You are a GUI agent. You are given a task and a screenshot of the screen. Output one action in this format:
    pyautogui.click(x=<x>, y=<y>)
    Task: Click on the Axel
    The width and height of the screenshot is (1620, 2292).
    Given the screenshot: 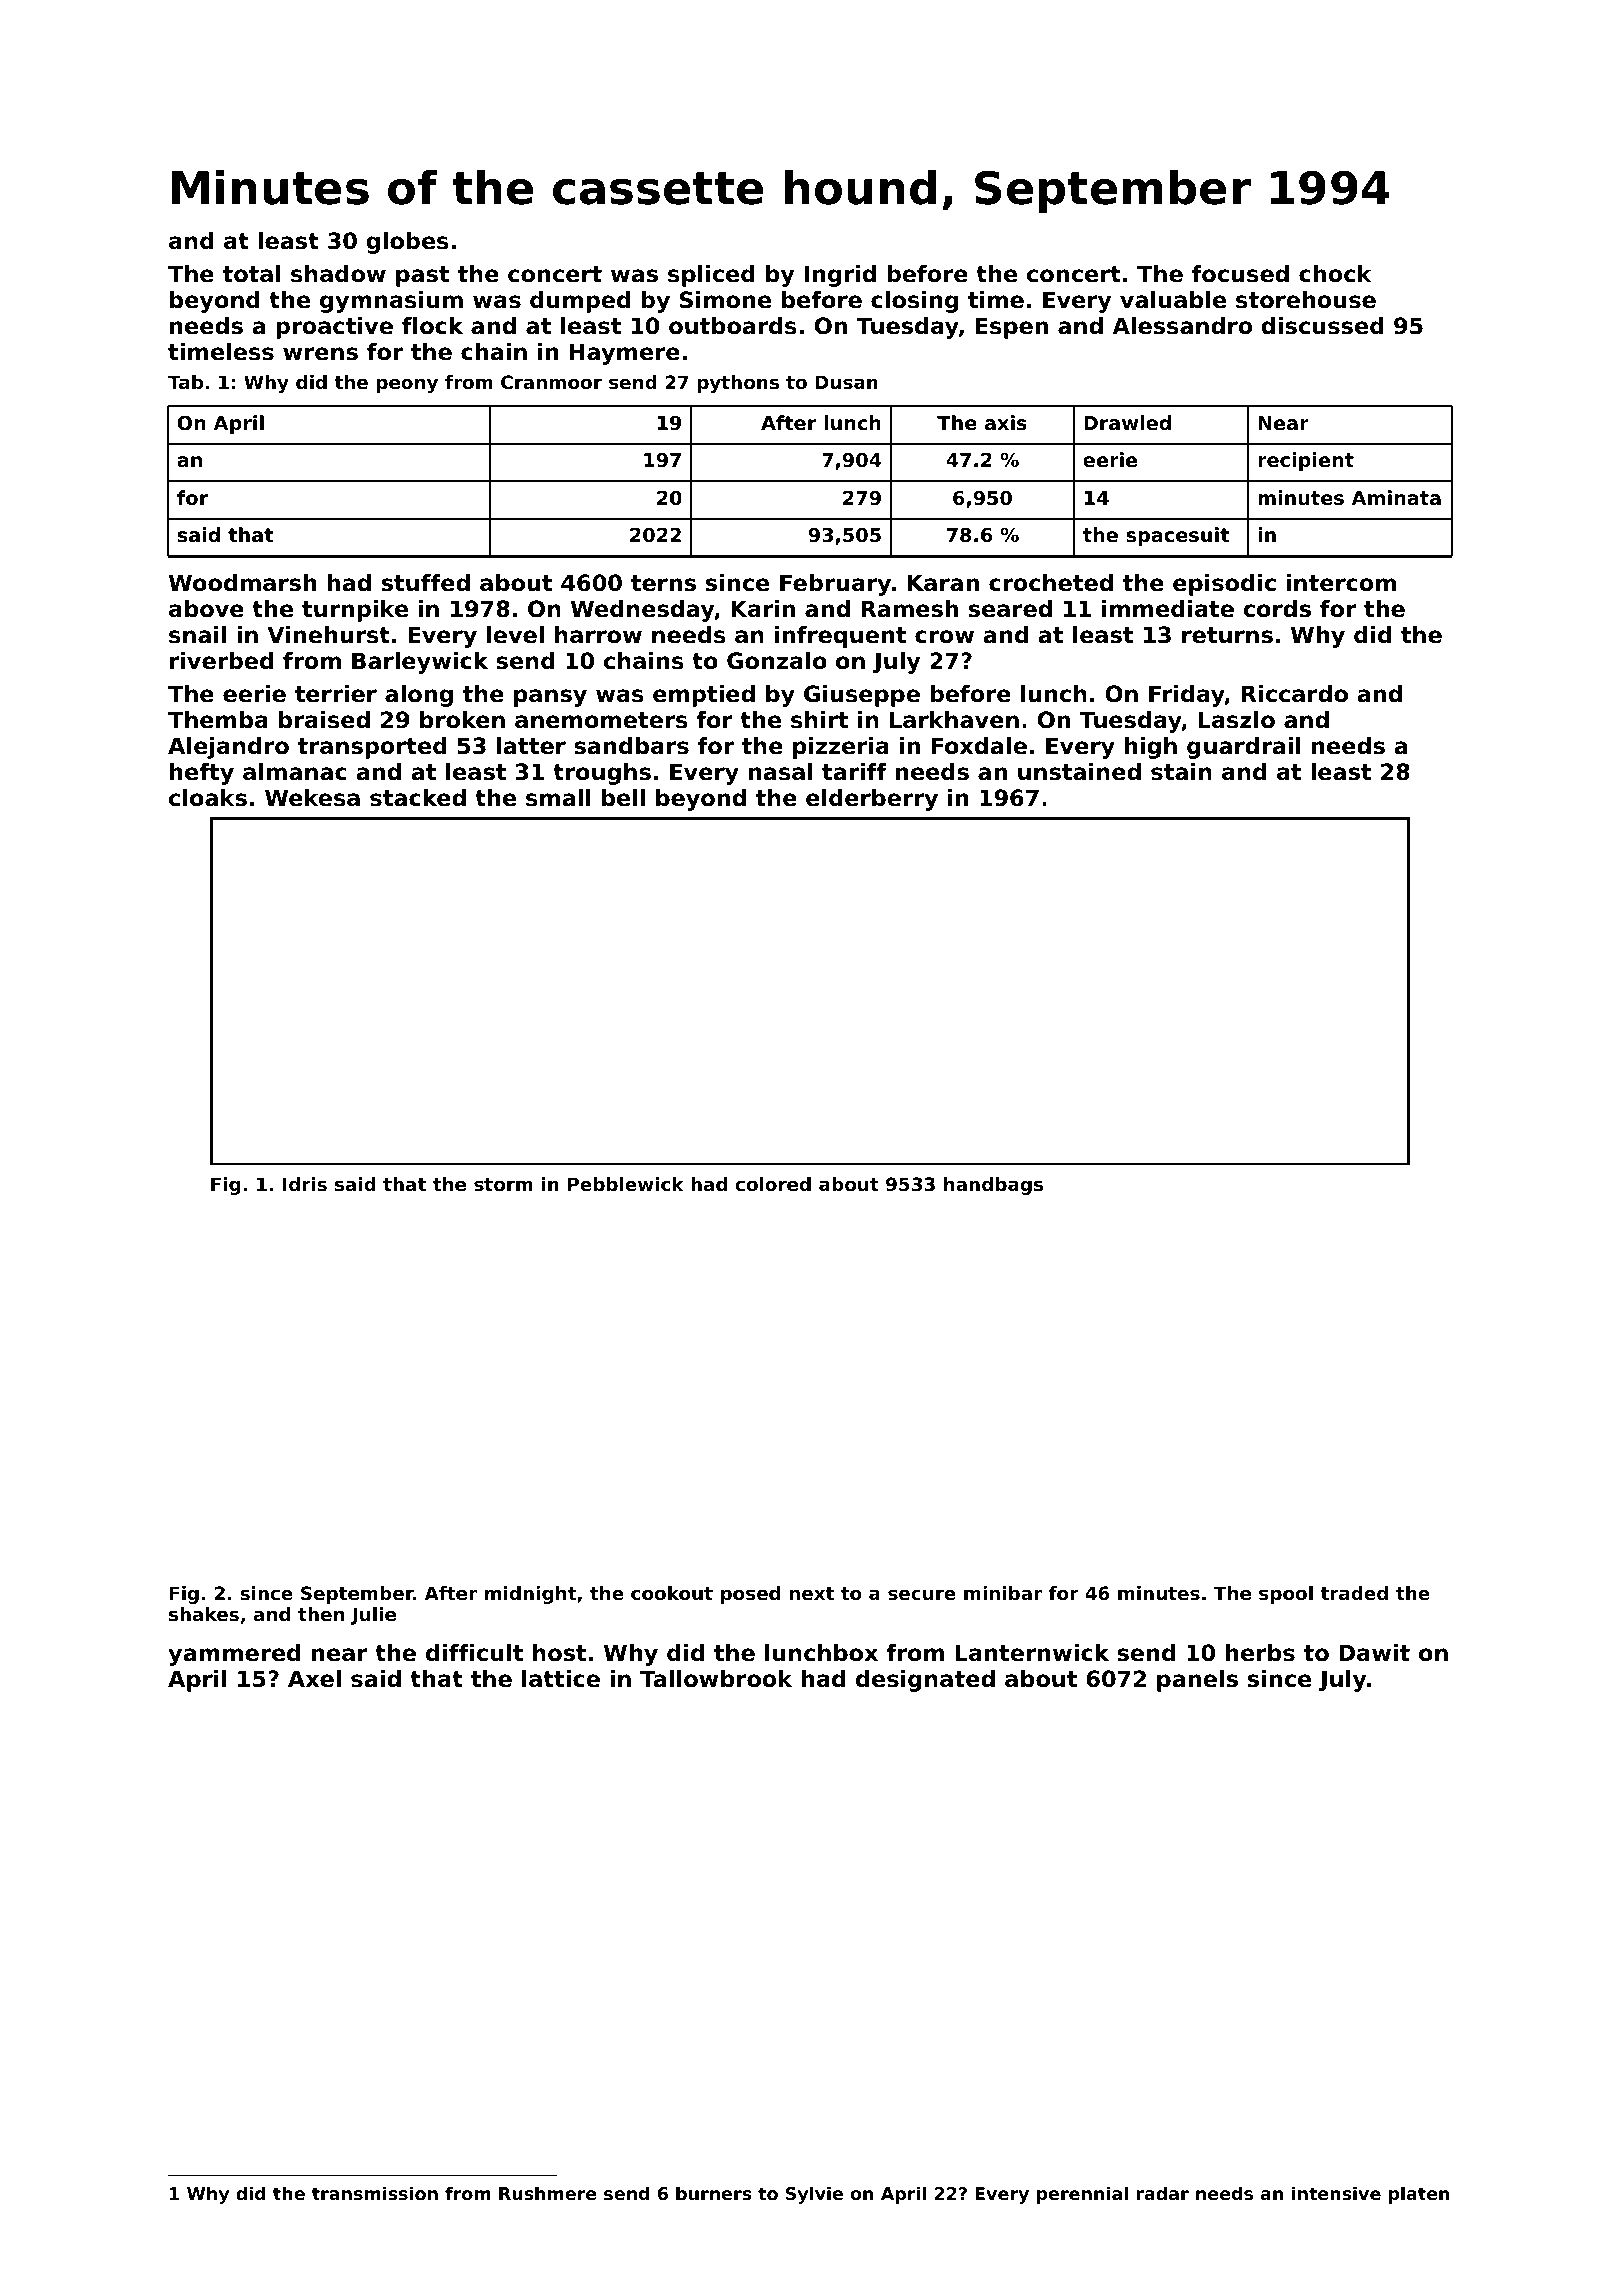 What is the action you would take?
    pyautogui.click(x=314, y=1679)
